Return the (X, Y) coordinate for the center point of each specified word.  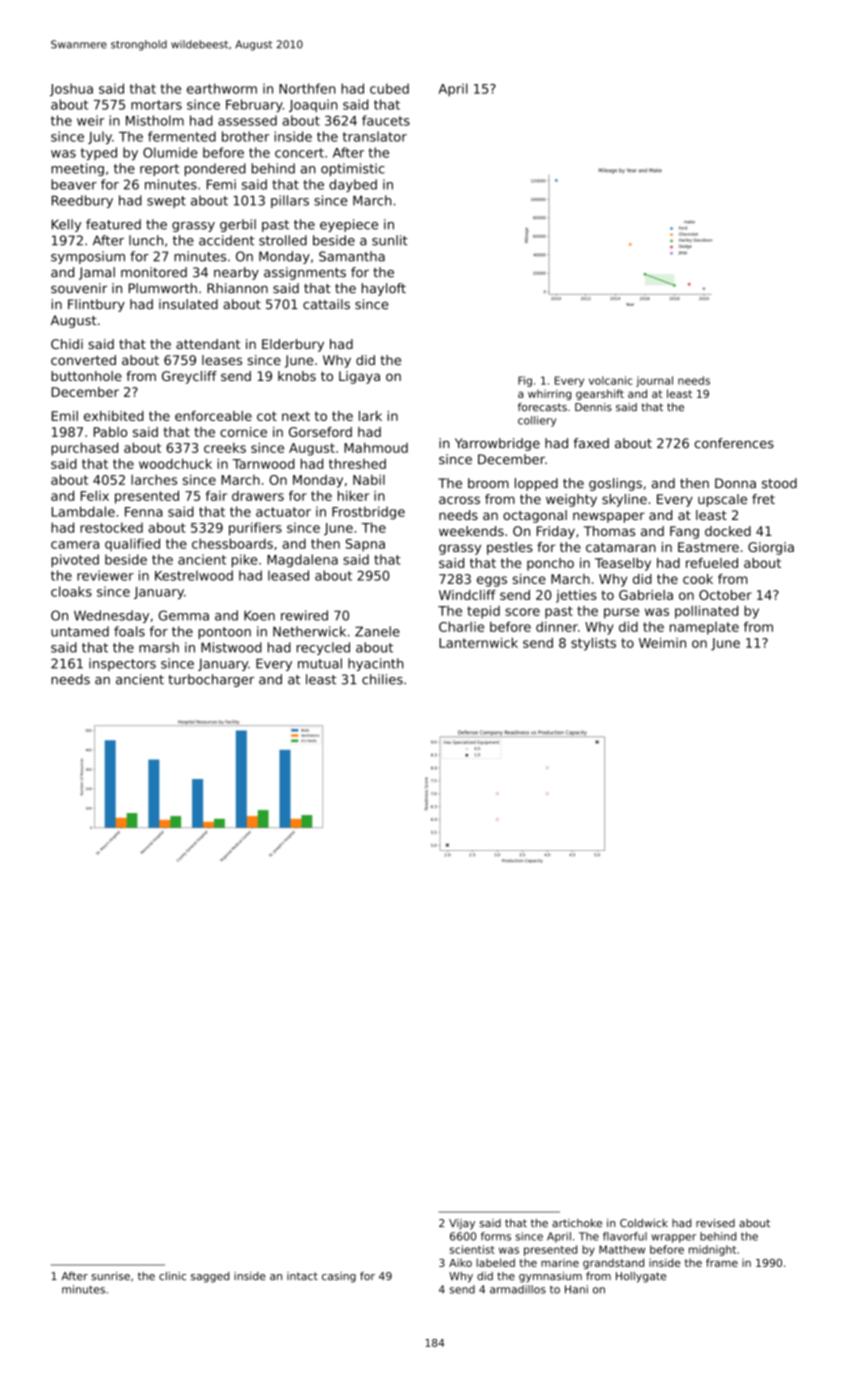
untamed (80, 631)
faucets (386, 120)
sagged (210, 1277)
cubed (389, 88)
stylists (593, 644)
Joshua (71, 89)
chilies (382, 679)
